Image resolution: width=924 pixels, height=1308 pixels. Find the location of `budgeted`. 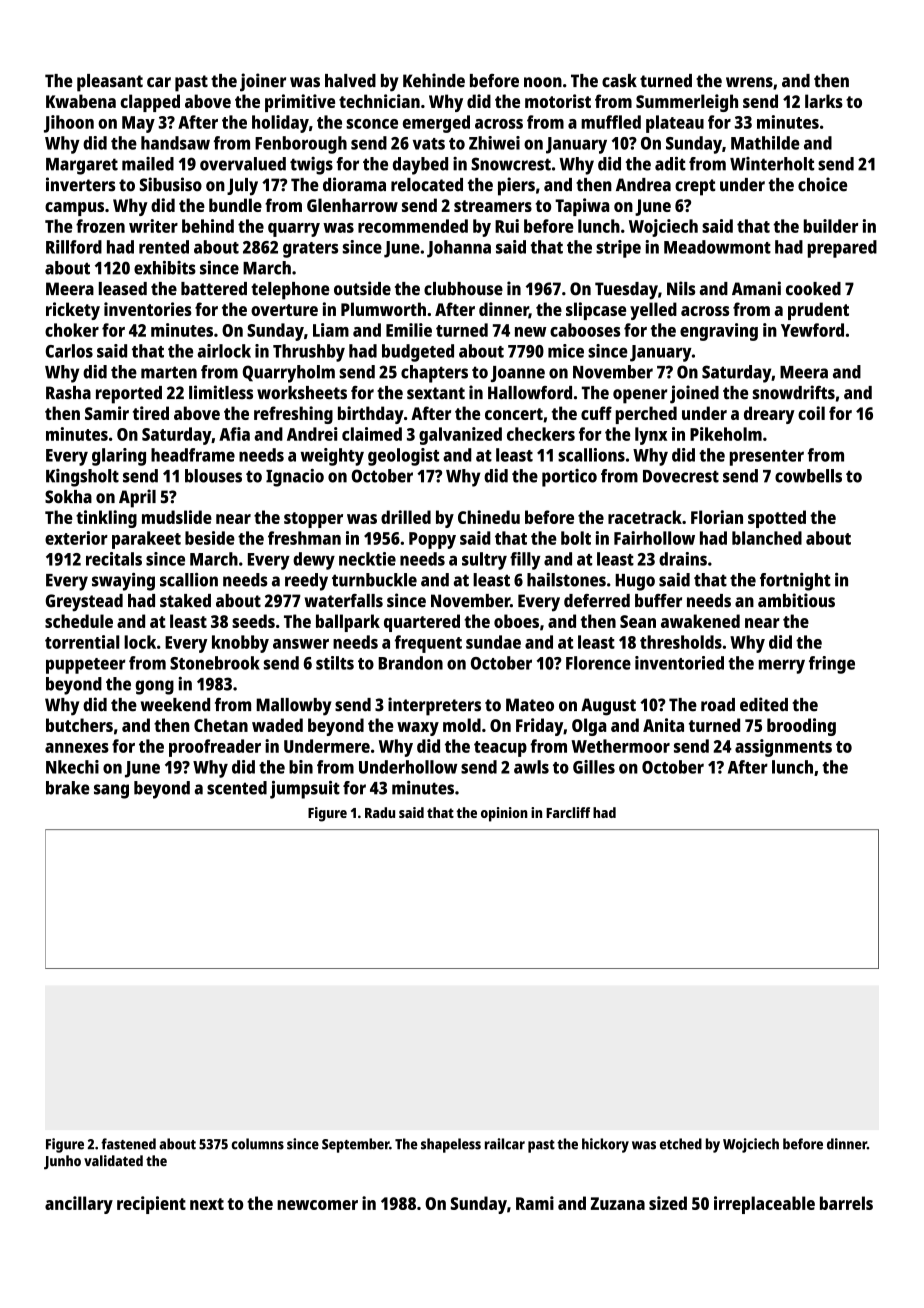

budgeted is located at coordinates (418, 353).
